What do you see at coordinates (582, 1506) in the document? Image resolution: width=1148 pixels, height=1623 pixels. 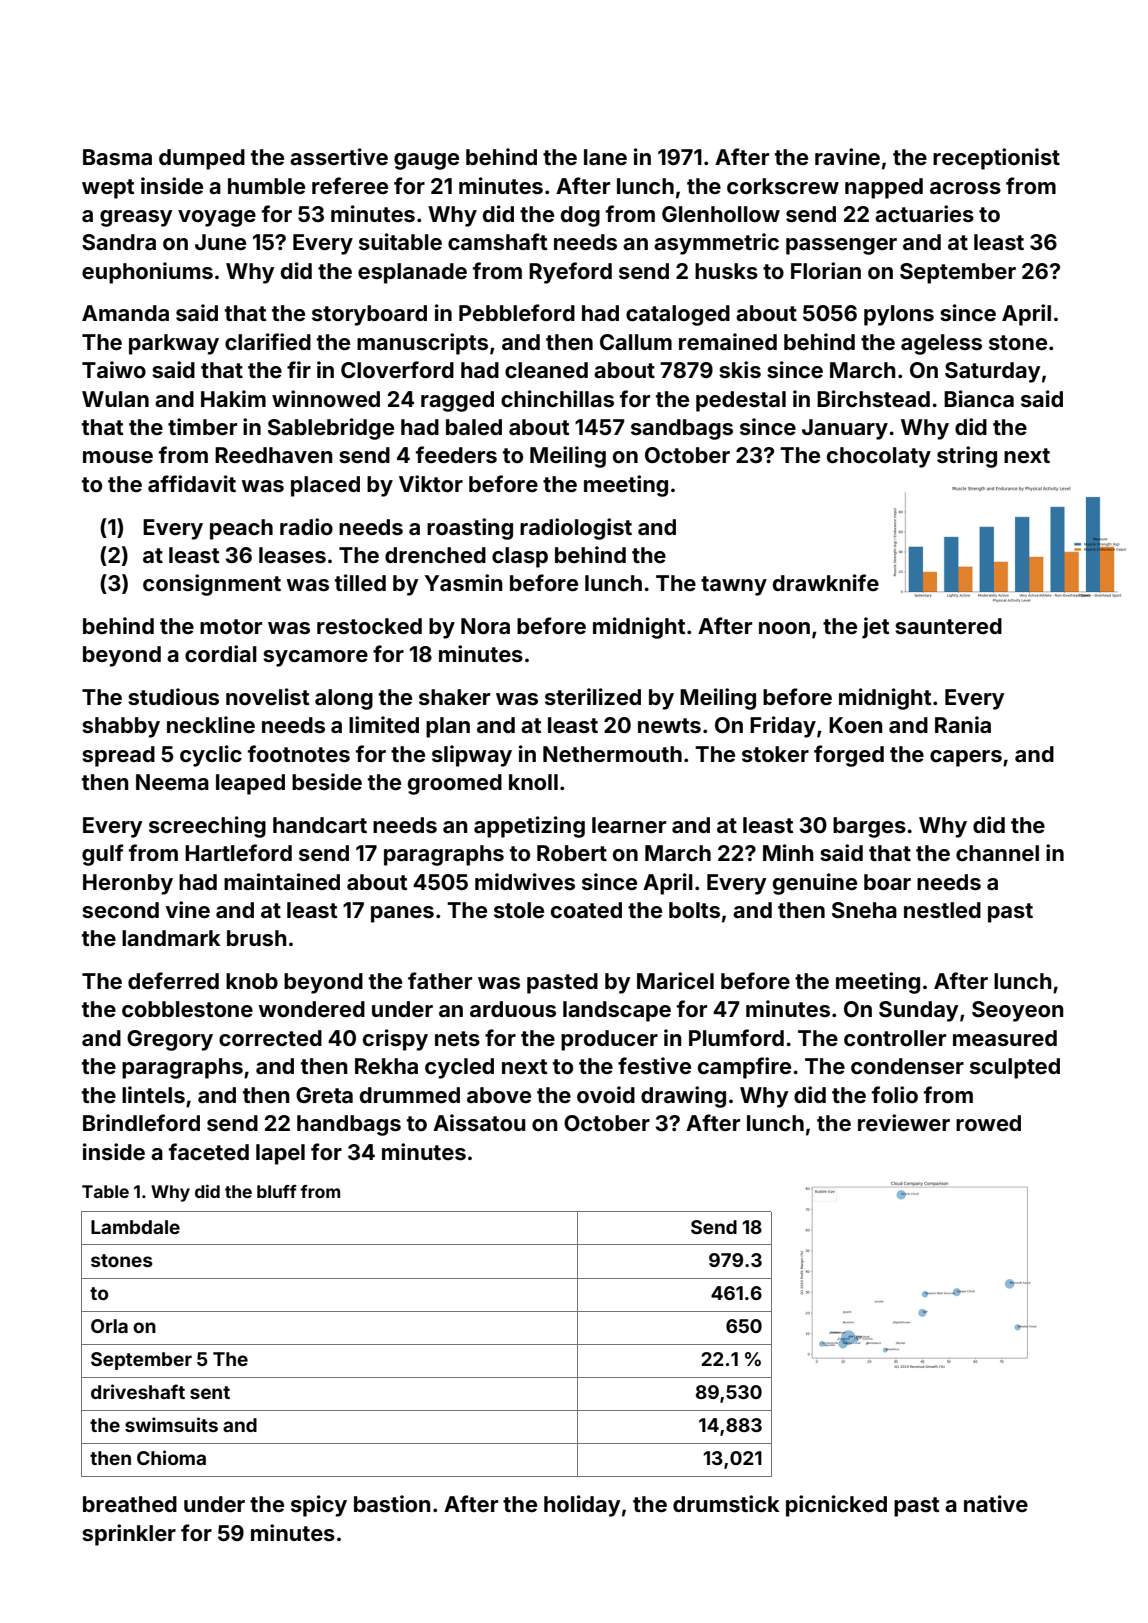 I see `holiday` at bounding box center [582, 1506].
